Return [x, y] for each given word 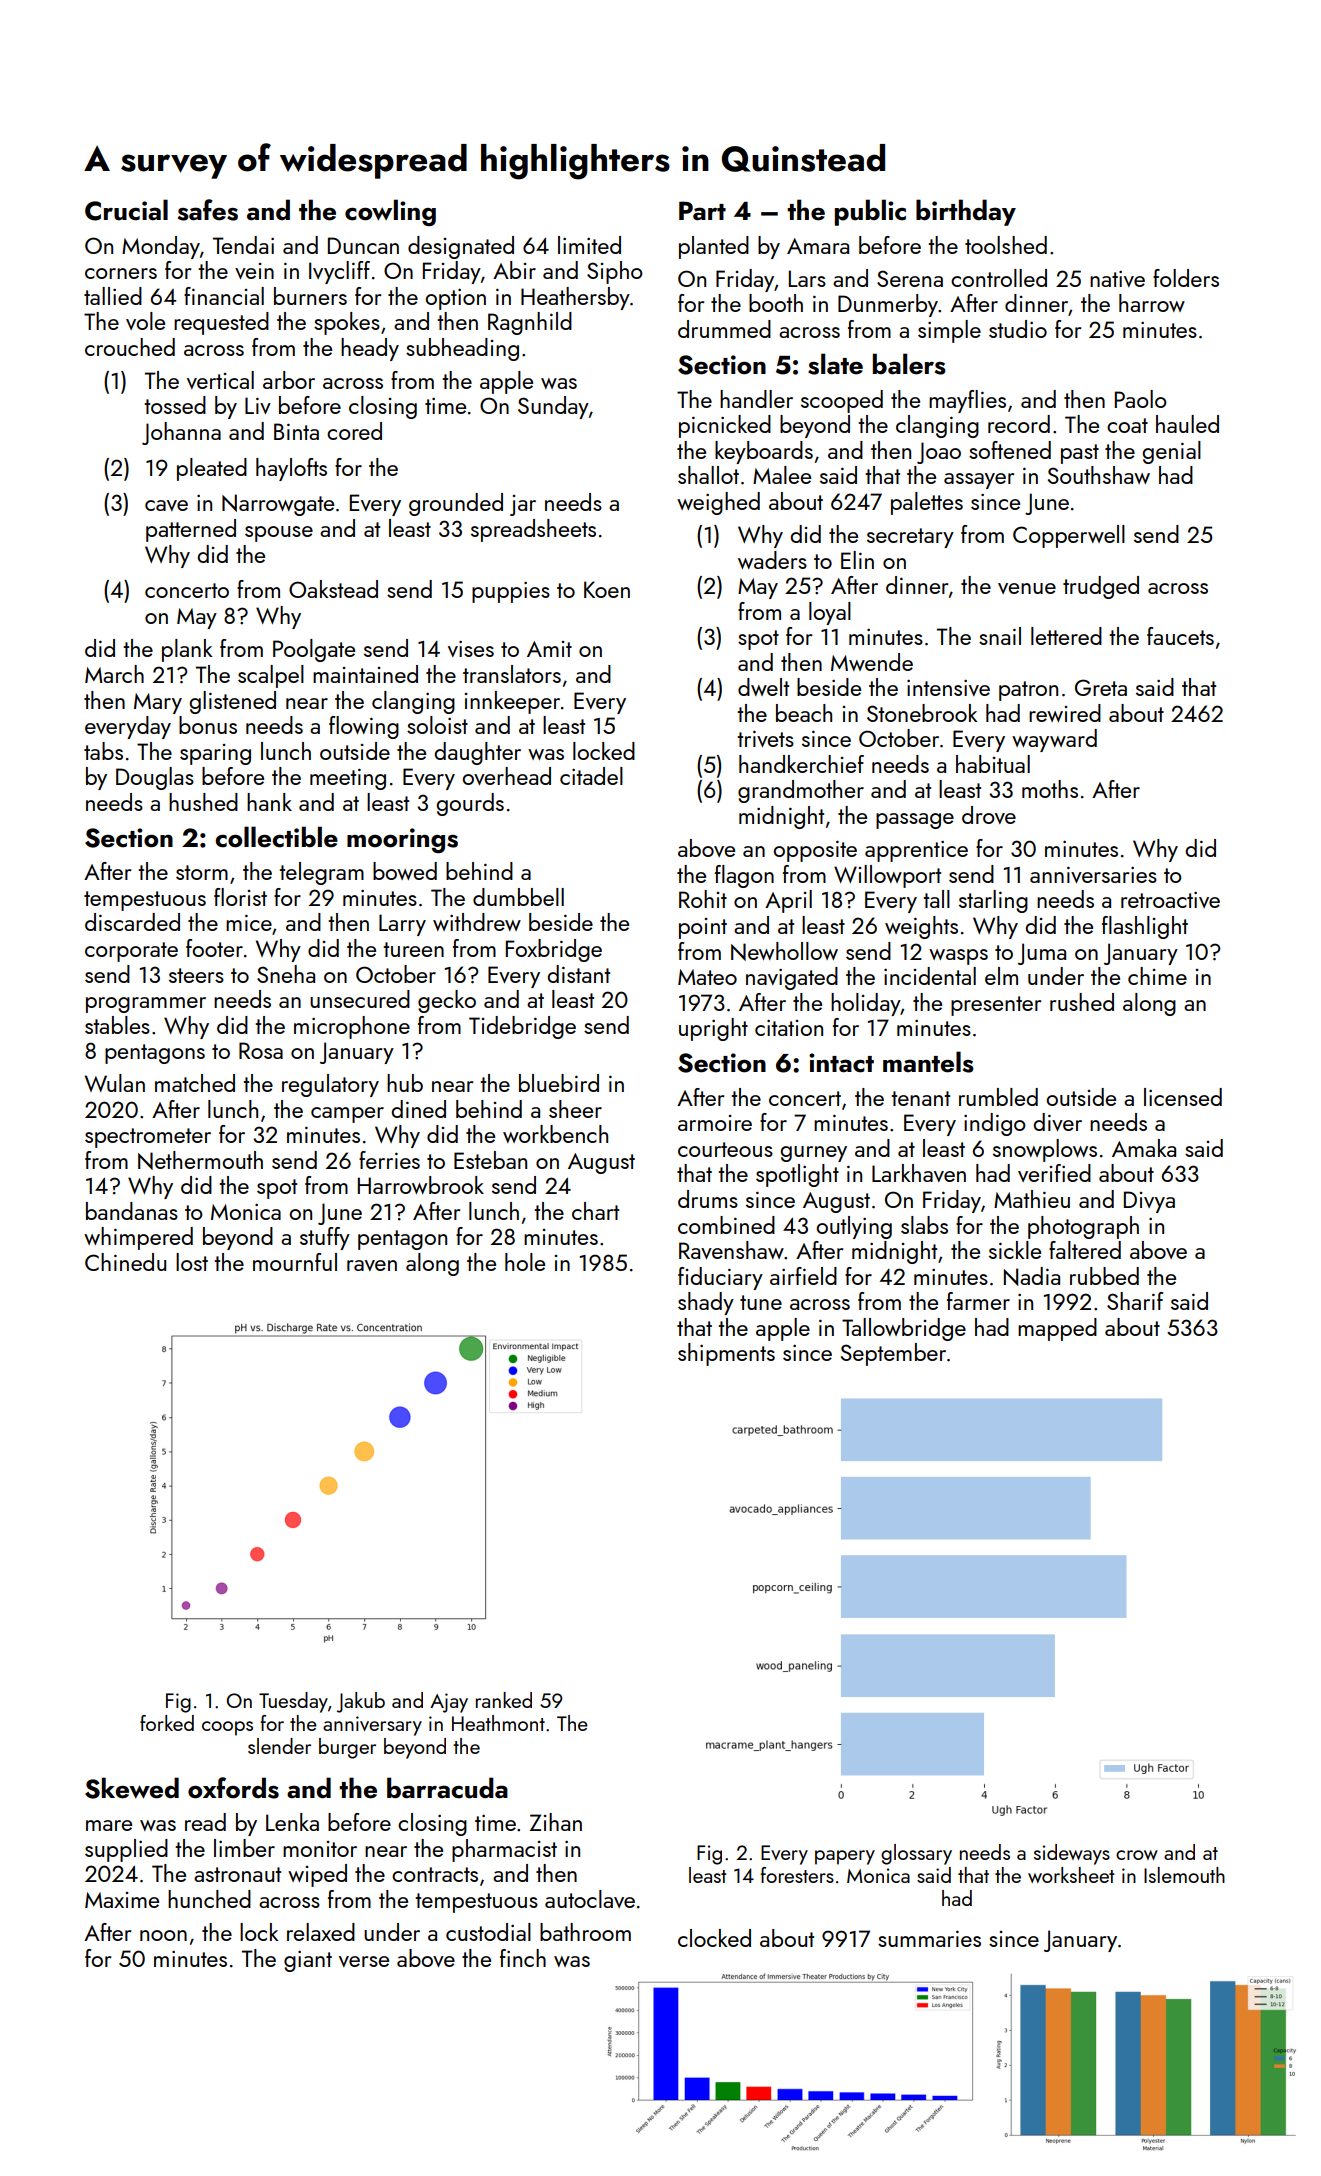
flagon [744, 876]
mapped [1057, 1329]
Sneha [286, 974]
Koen [607, 589]
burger [347, 1748]
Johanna [181, 433]
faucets [1180, 636]
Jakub [361, 1702]
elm [1001, 976]
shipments [726, 1354]
